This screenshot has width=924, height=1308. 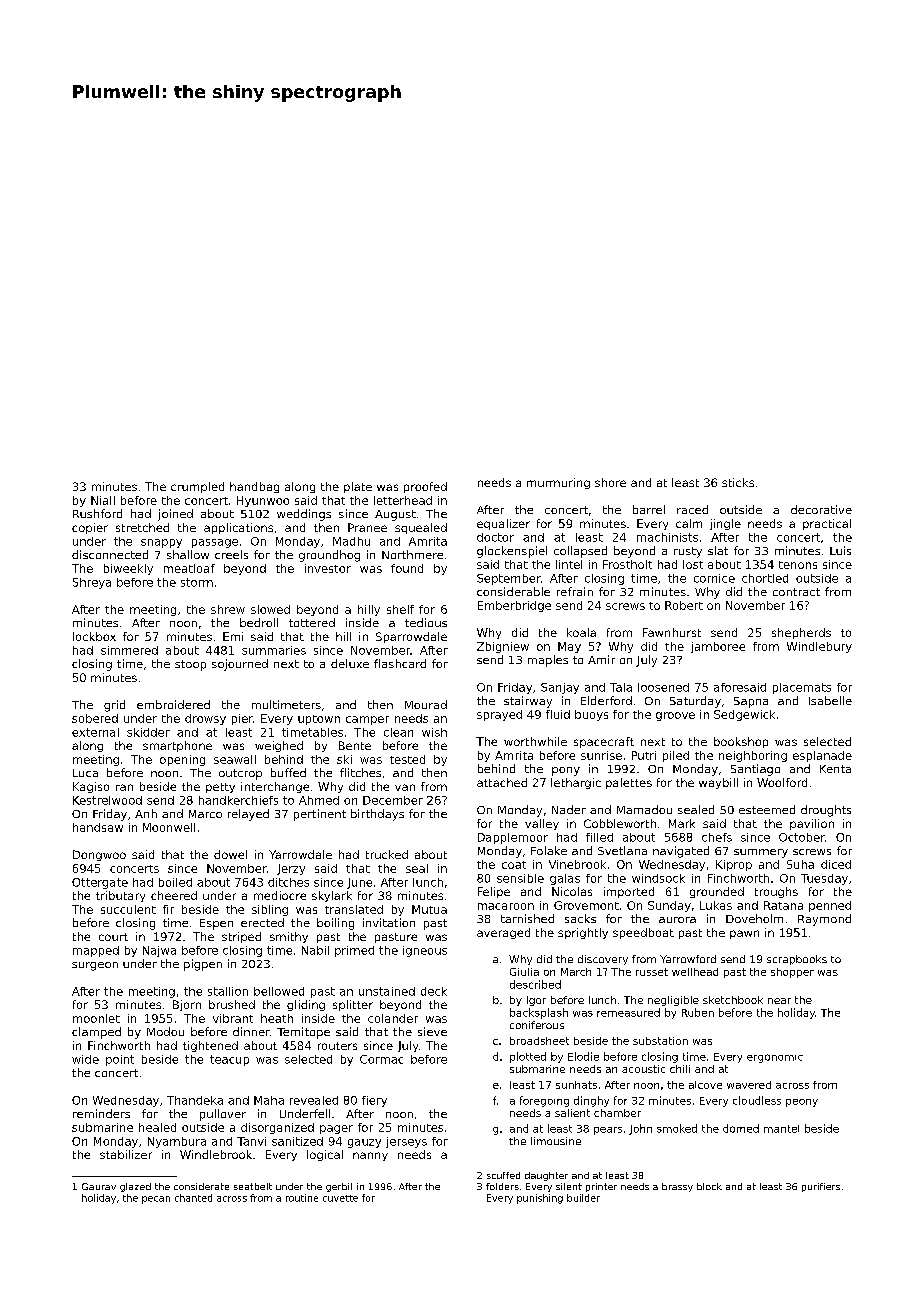 What do you see at coordinates (660, 1041) in the screenshot?
I see `substation` at bounding box center [660, 1041].
